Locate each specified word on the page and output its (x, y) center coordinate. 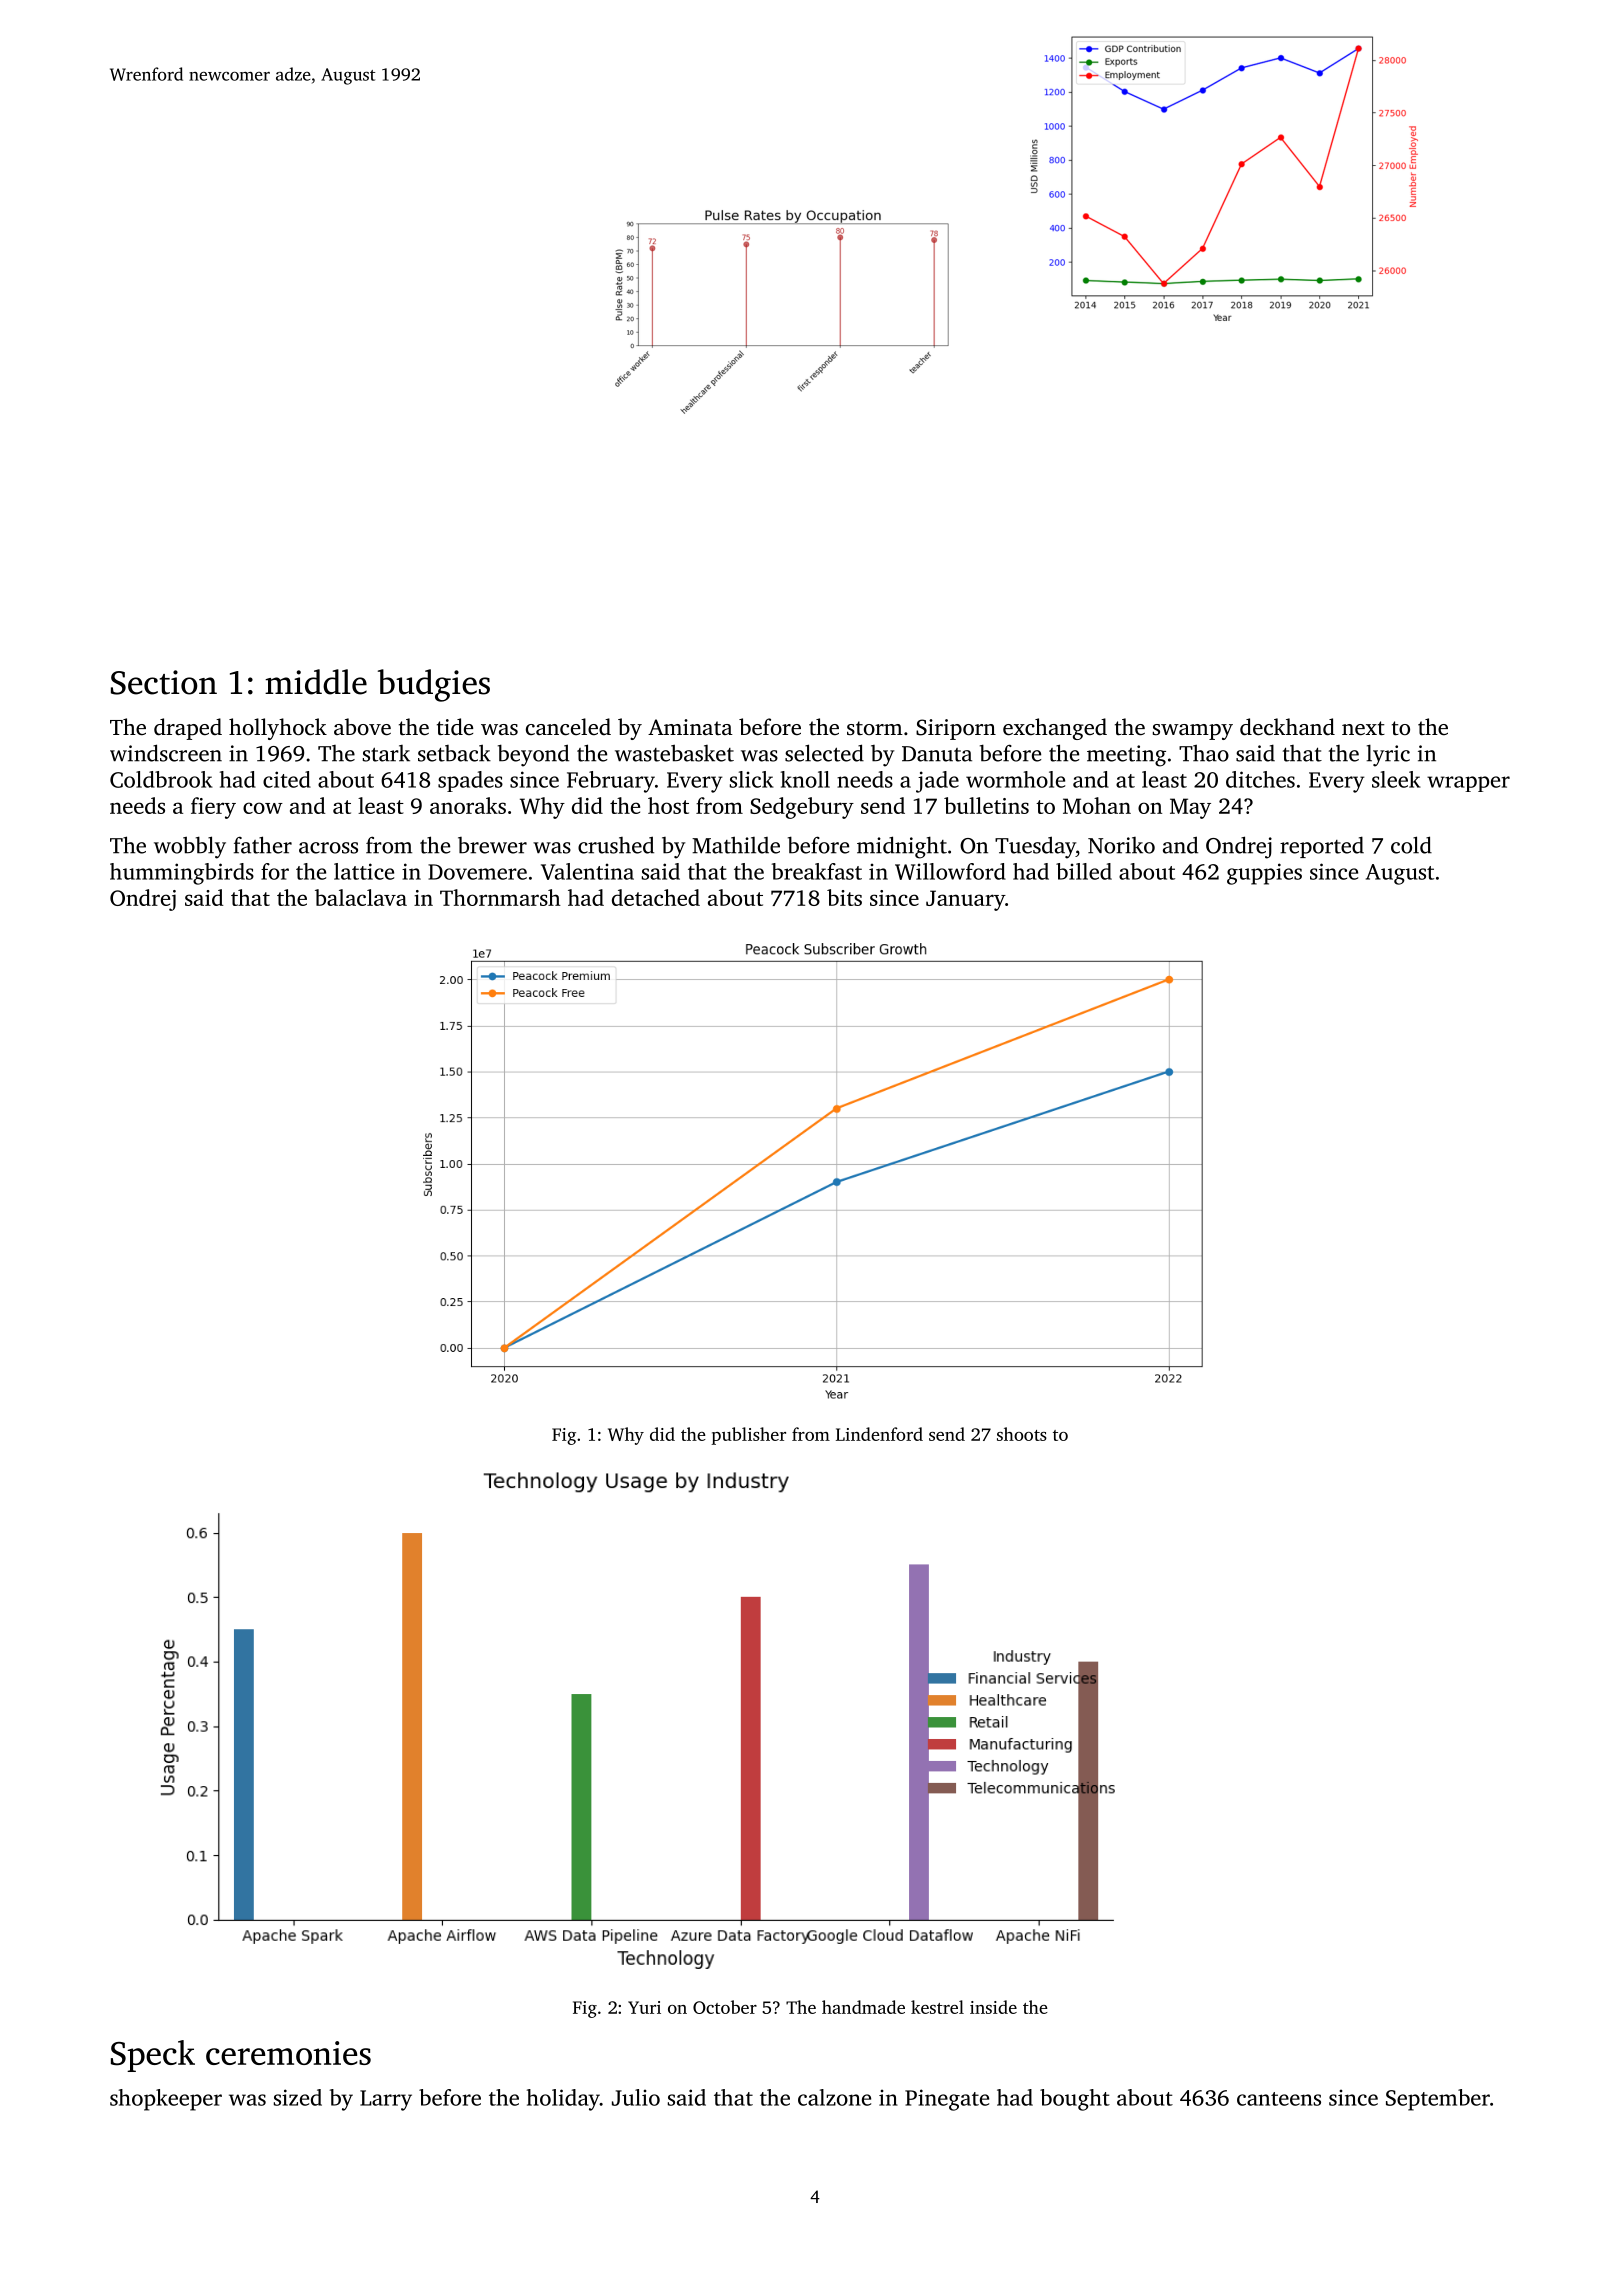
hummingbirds (182, 874)
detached (656, 897)
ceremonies (288, 2053)
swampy (1193, 732)
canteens (1279, 2099)
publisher (748, 1436)
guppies (1264, 874)
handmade (863, 2007)
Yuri (644, 2007)
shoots (1022, 1434)
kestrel (937, 2007)
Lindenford (879, 1434)
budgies (434, 685)
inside (993, 2007)
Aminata (690, 727)
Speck (153, 2056)
